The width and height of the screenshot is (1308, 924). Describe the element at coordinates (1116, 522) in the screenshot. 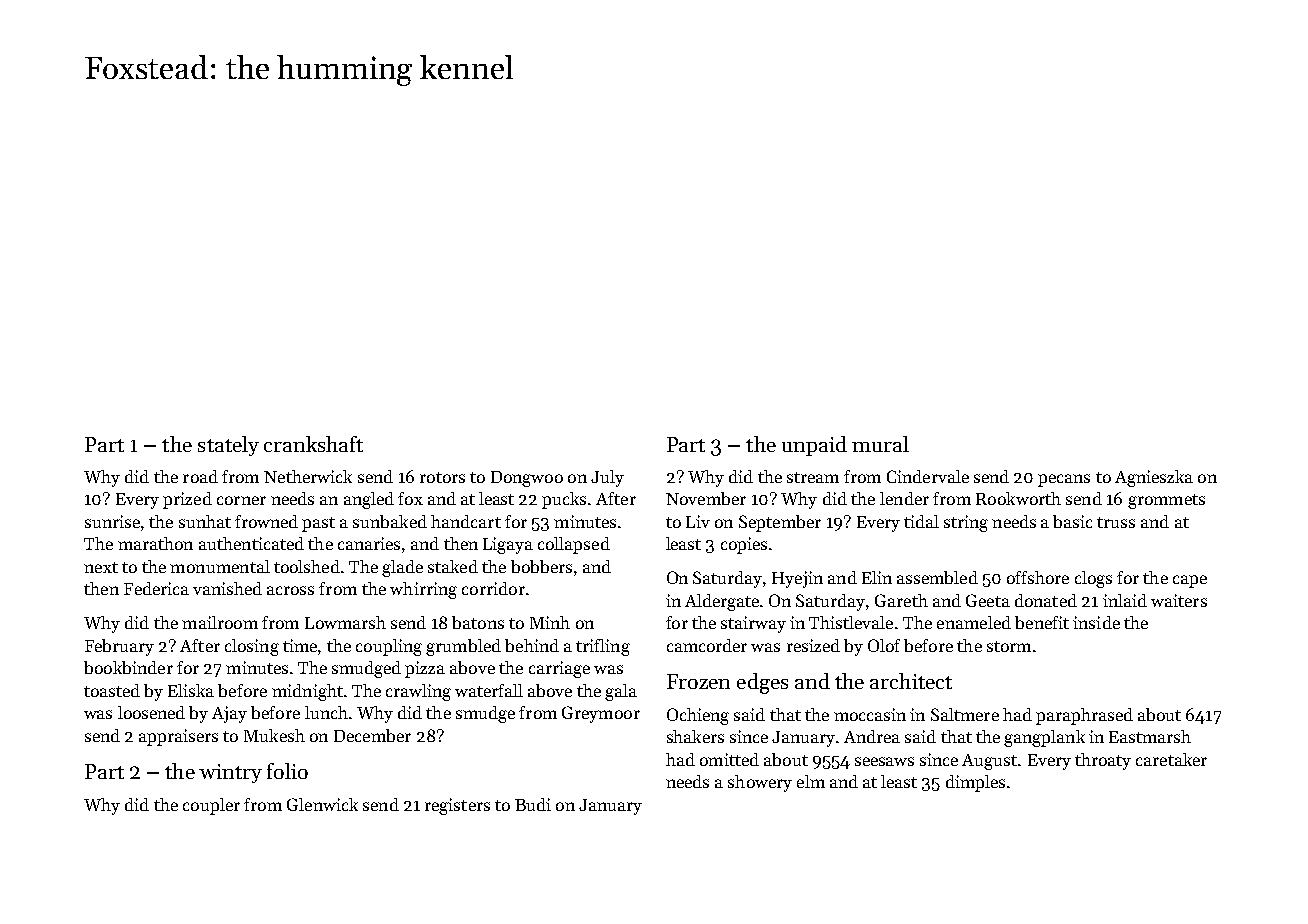

I see `truss` at that location.
